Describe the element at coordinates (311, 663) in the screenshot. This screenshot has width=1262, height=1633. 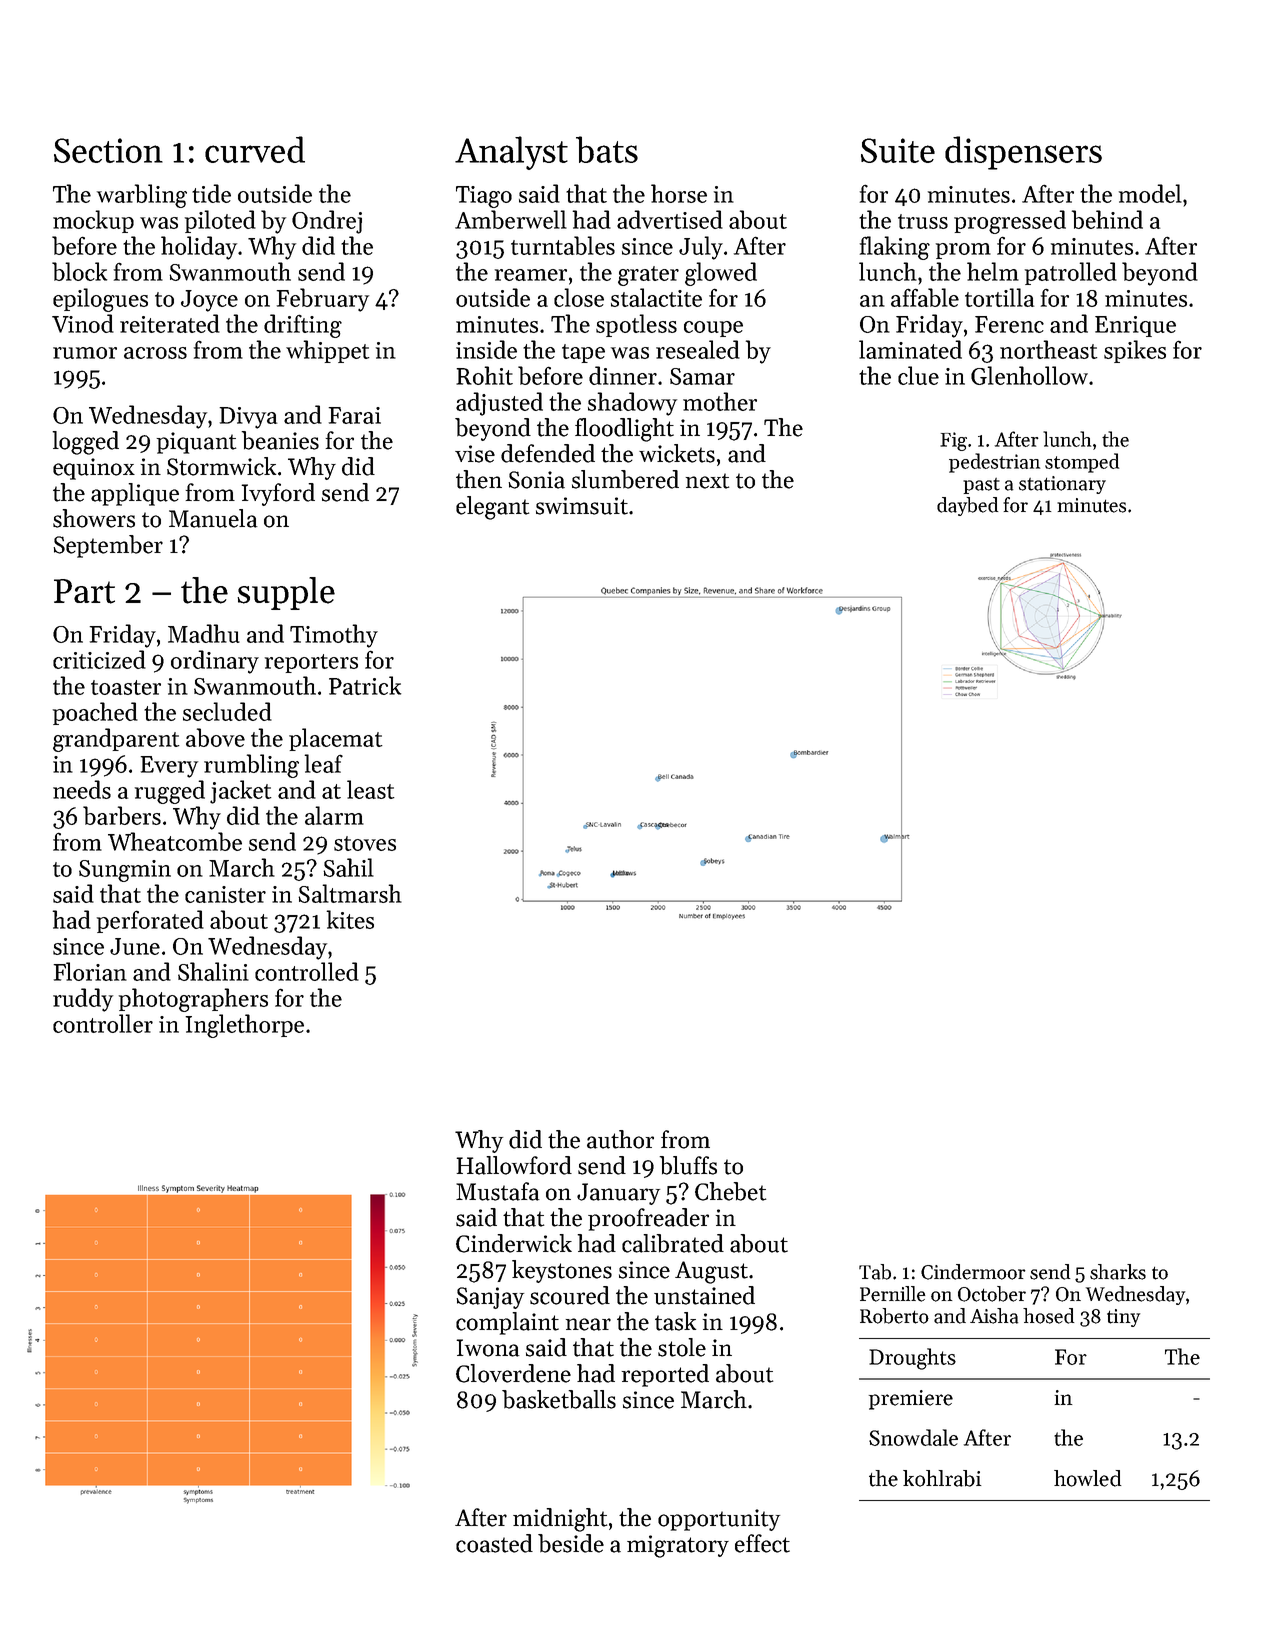
I see `reporters` at that location.
